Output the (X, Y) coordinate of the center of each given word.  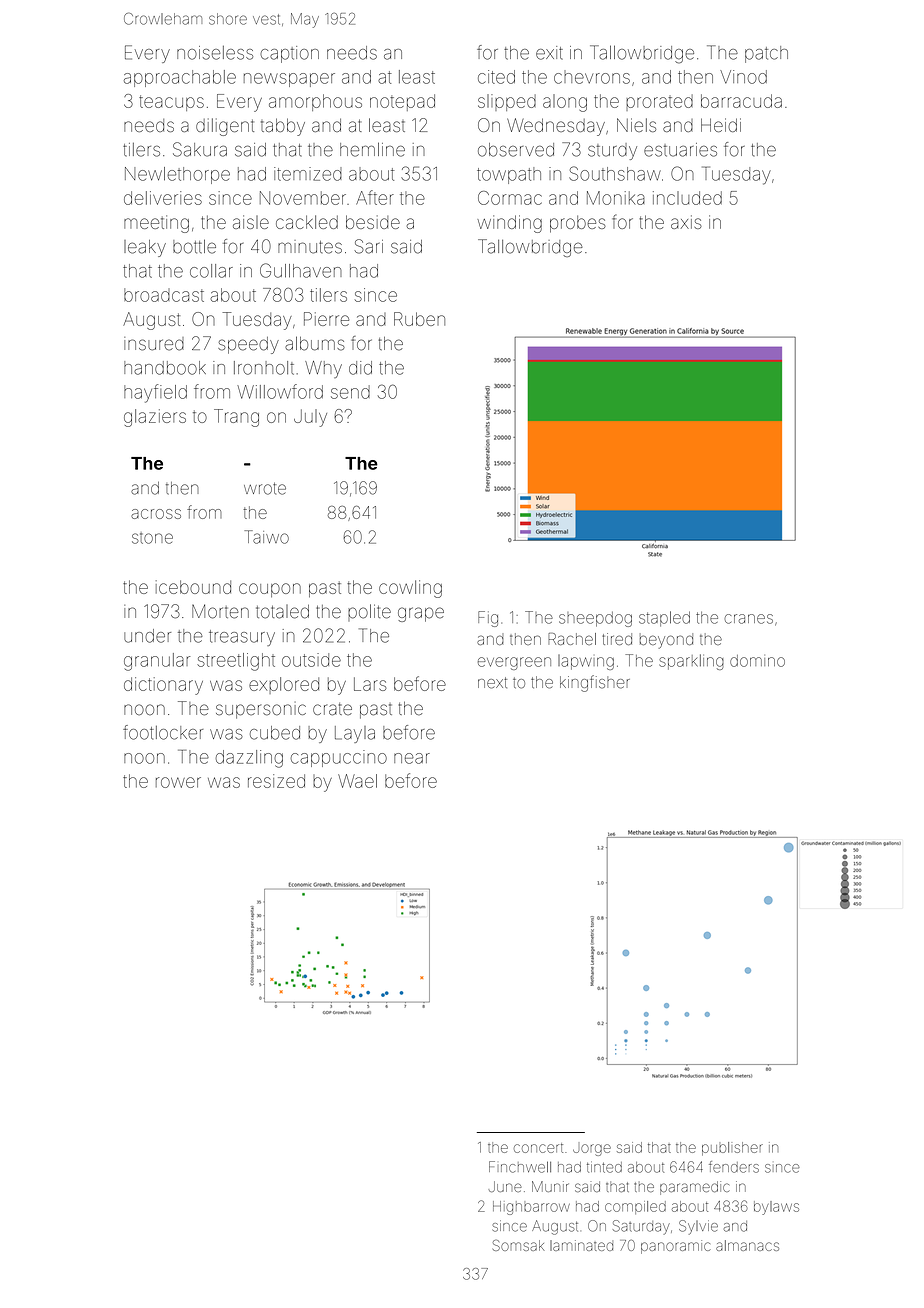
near (412, 758)
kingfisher (595, 683)
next (492, 683)
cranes (749, 619)
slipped (507, 102)
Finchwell (520, 1167)
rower (178, 782)
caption (289, 54)
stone (152, 538)
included (687, 198)
